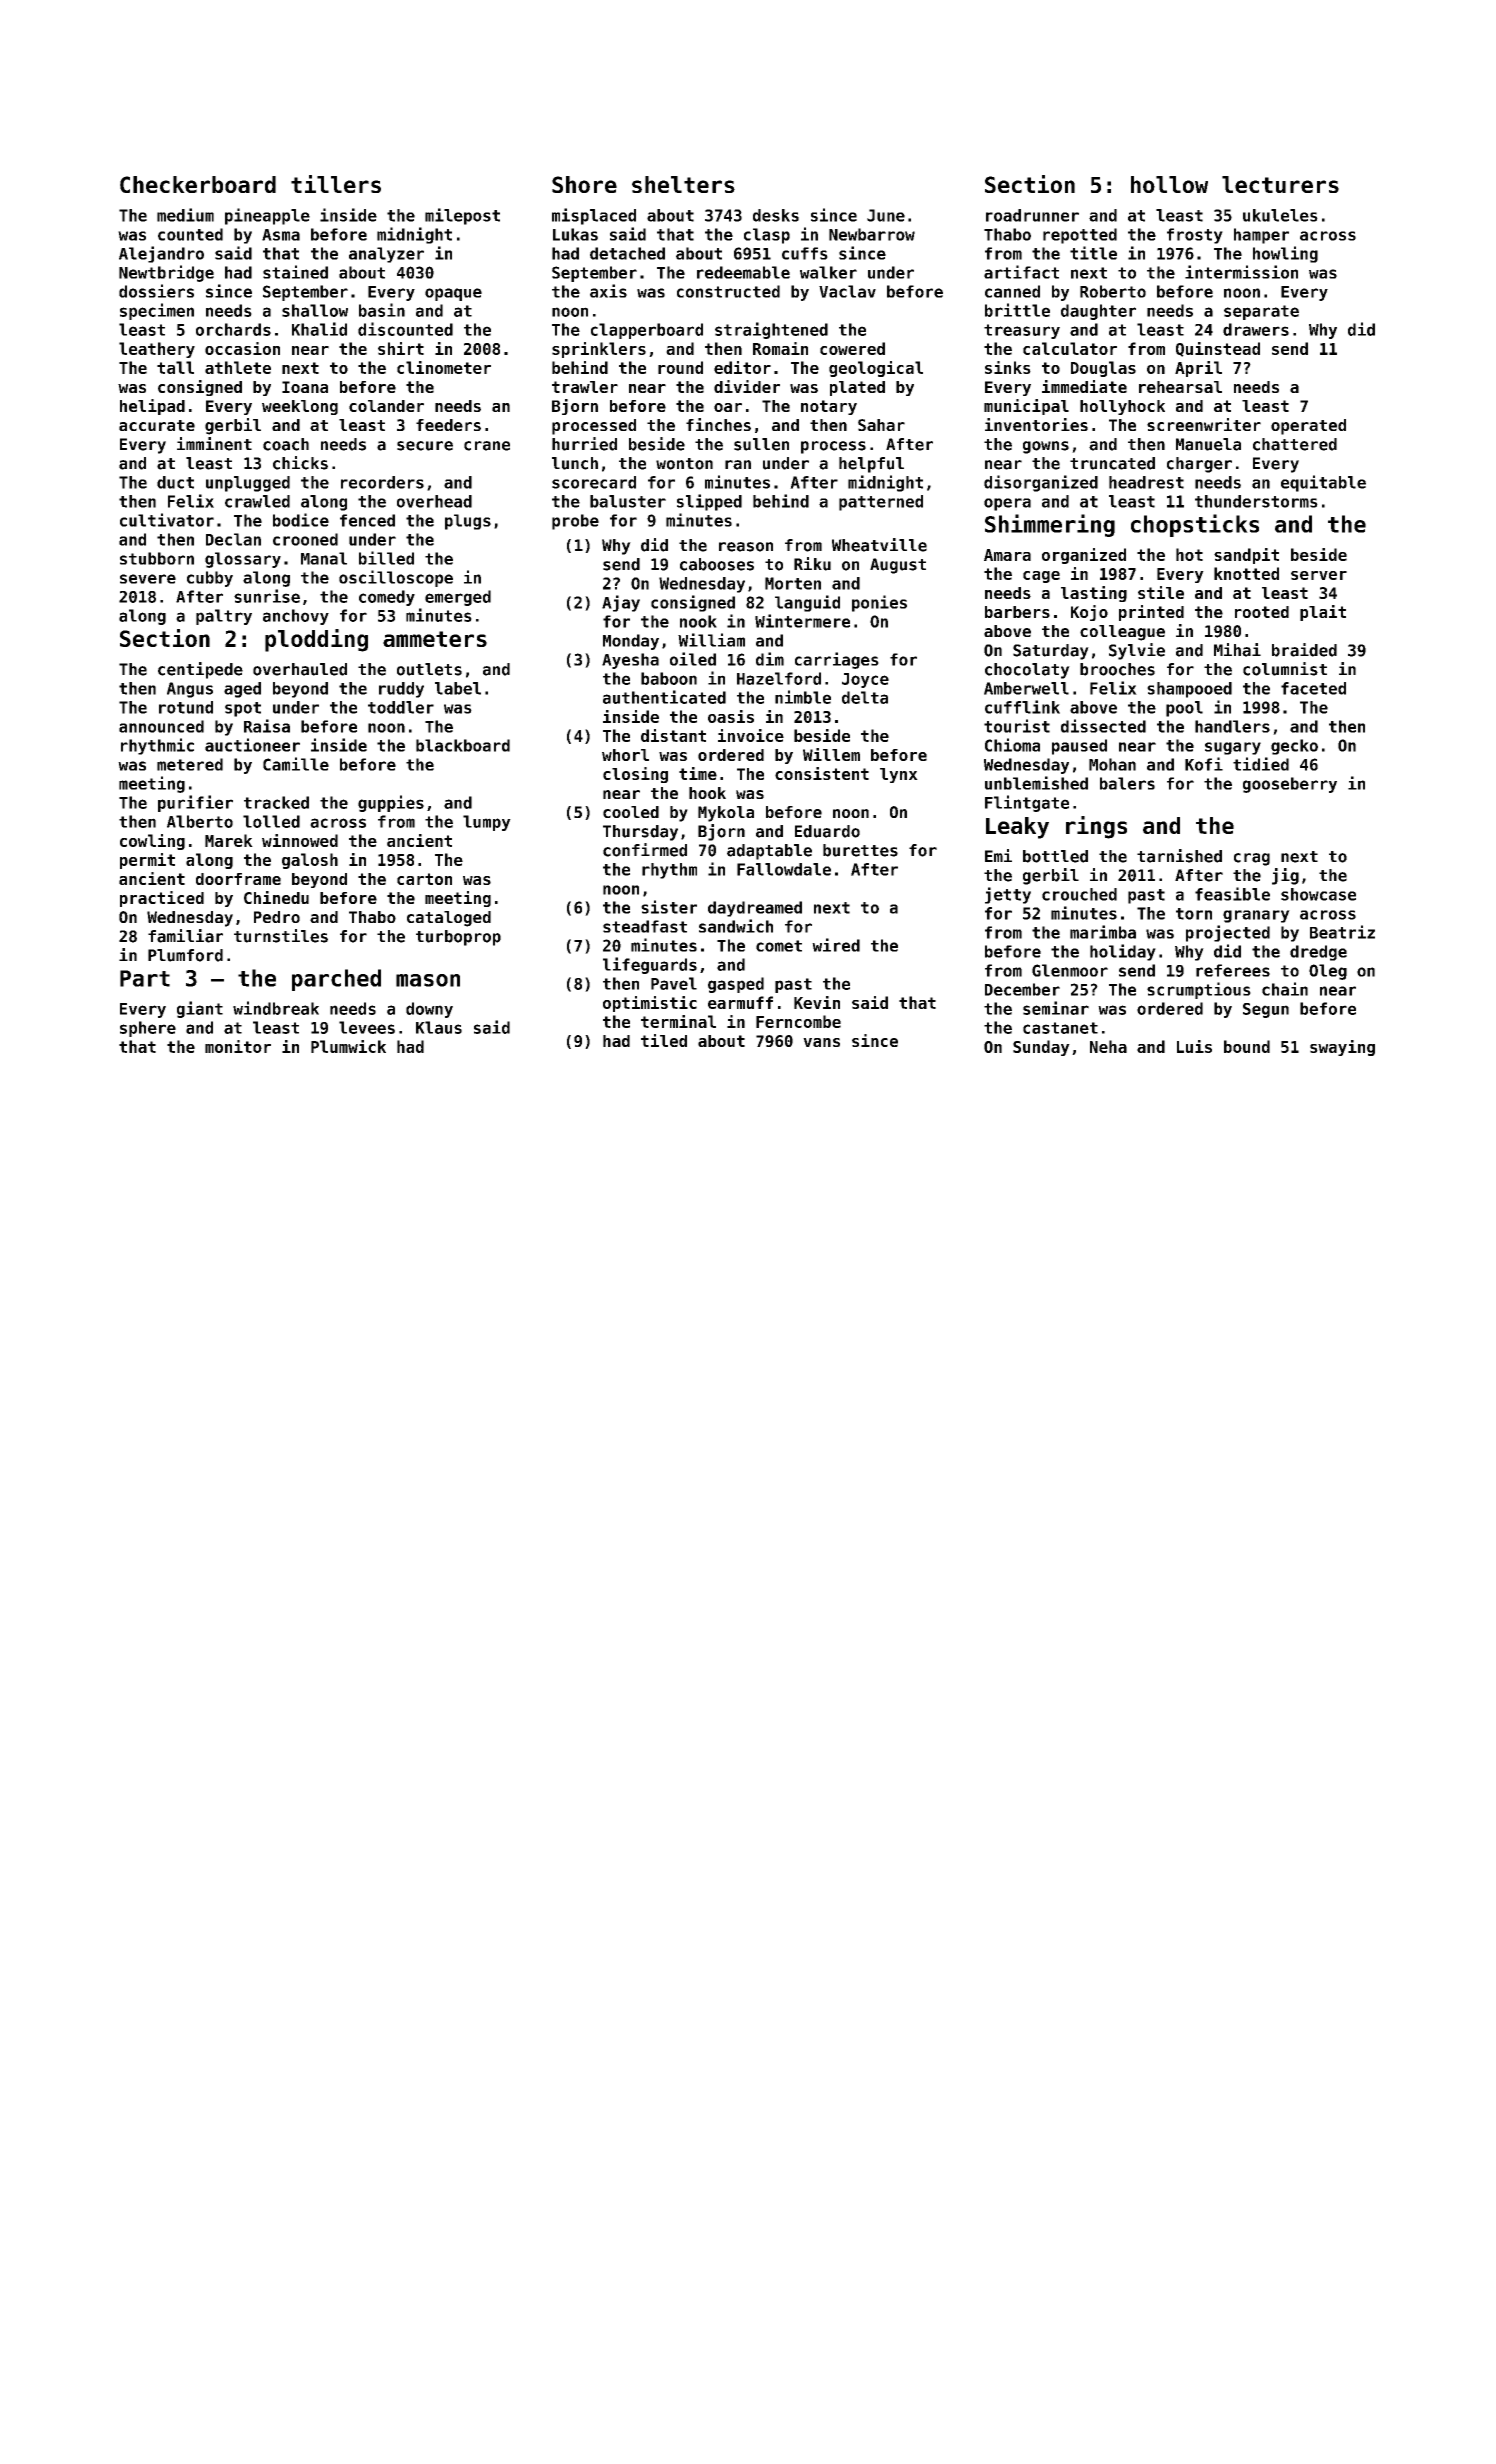 This screenshot has height=2464, width=1496. I want to click on tillers, so click(336, 184).
